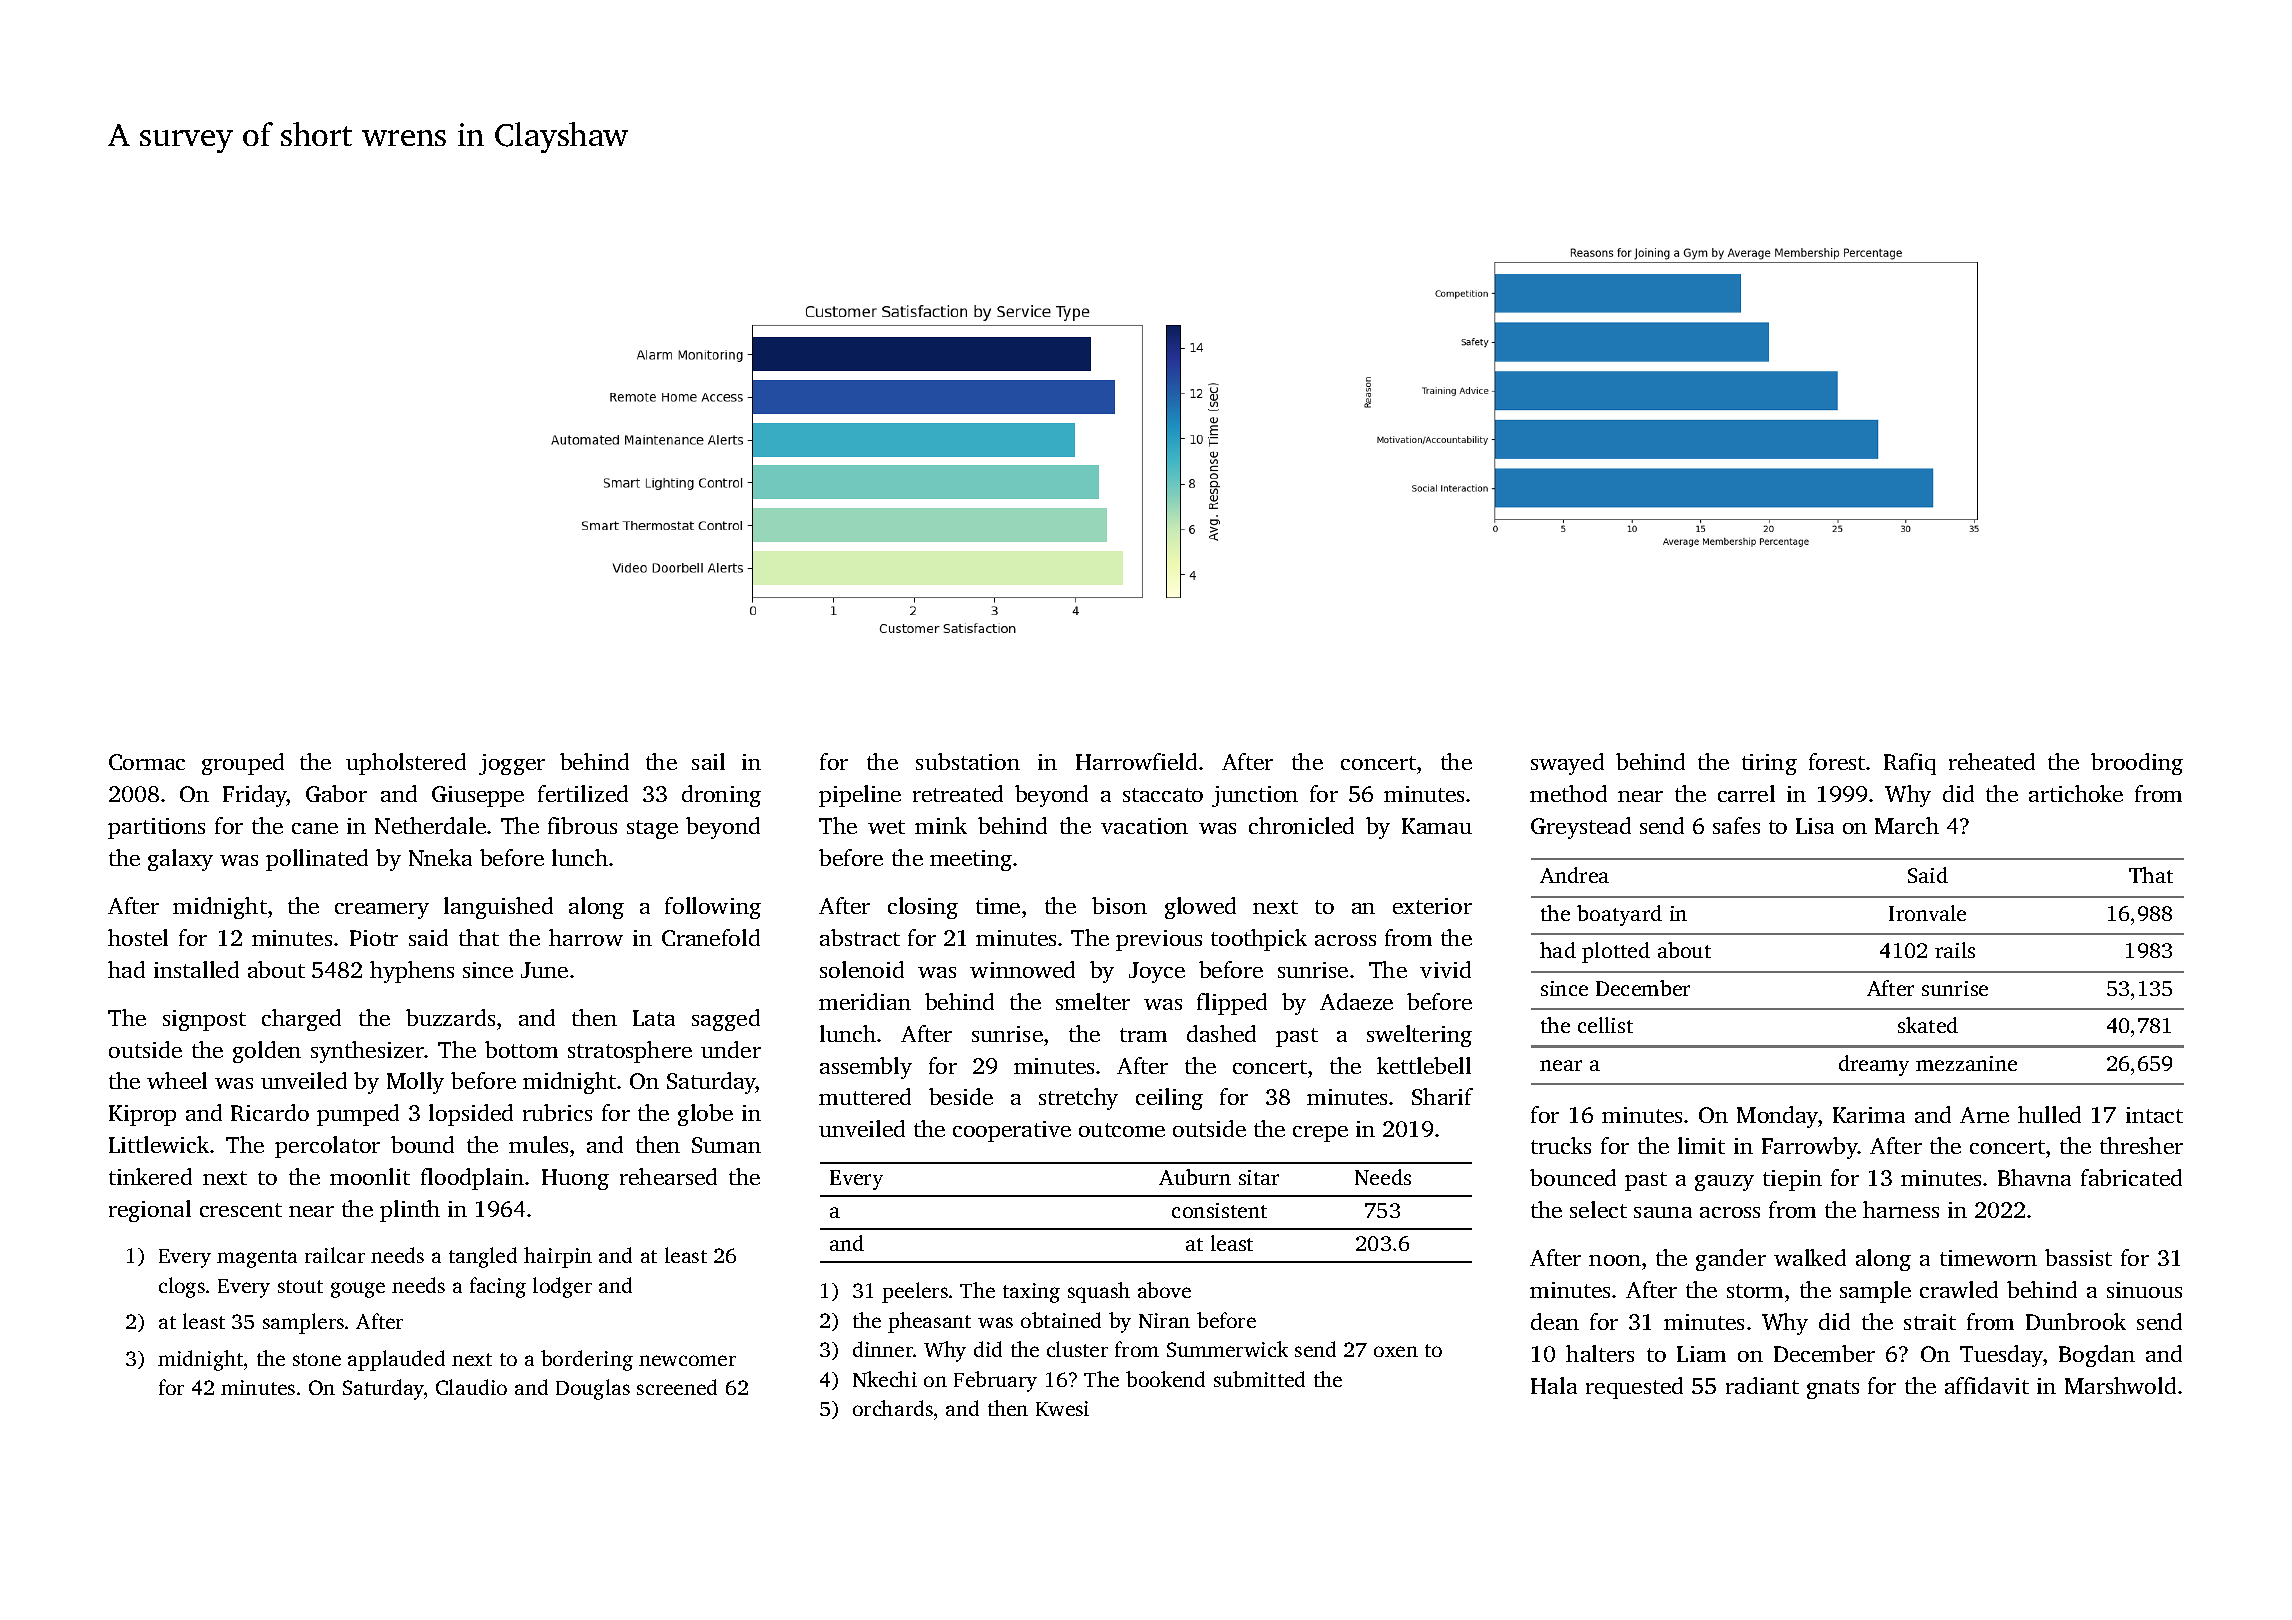 This screenshot has height=1620, width=2292. I want to click on Joyce, so click(1157, 972).
